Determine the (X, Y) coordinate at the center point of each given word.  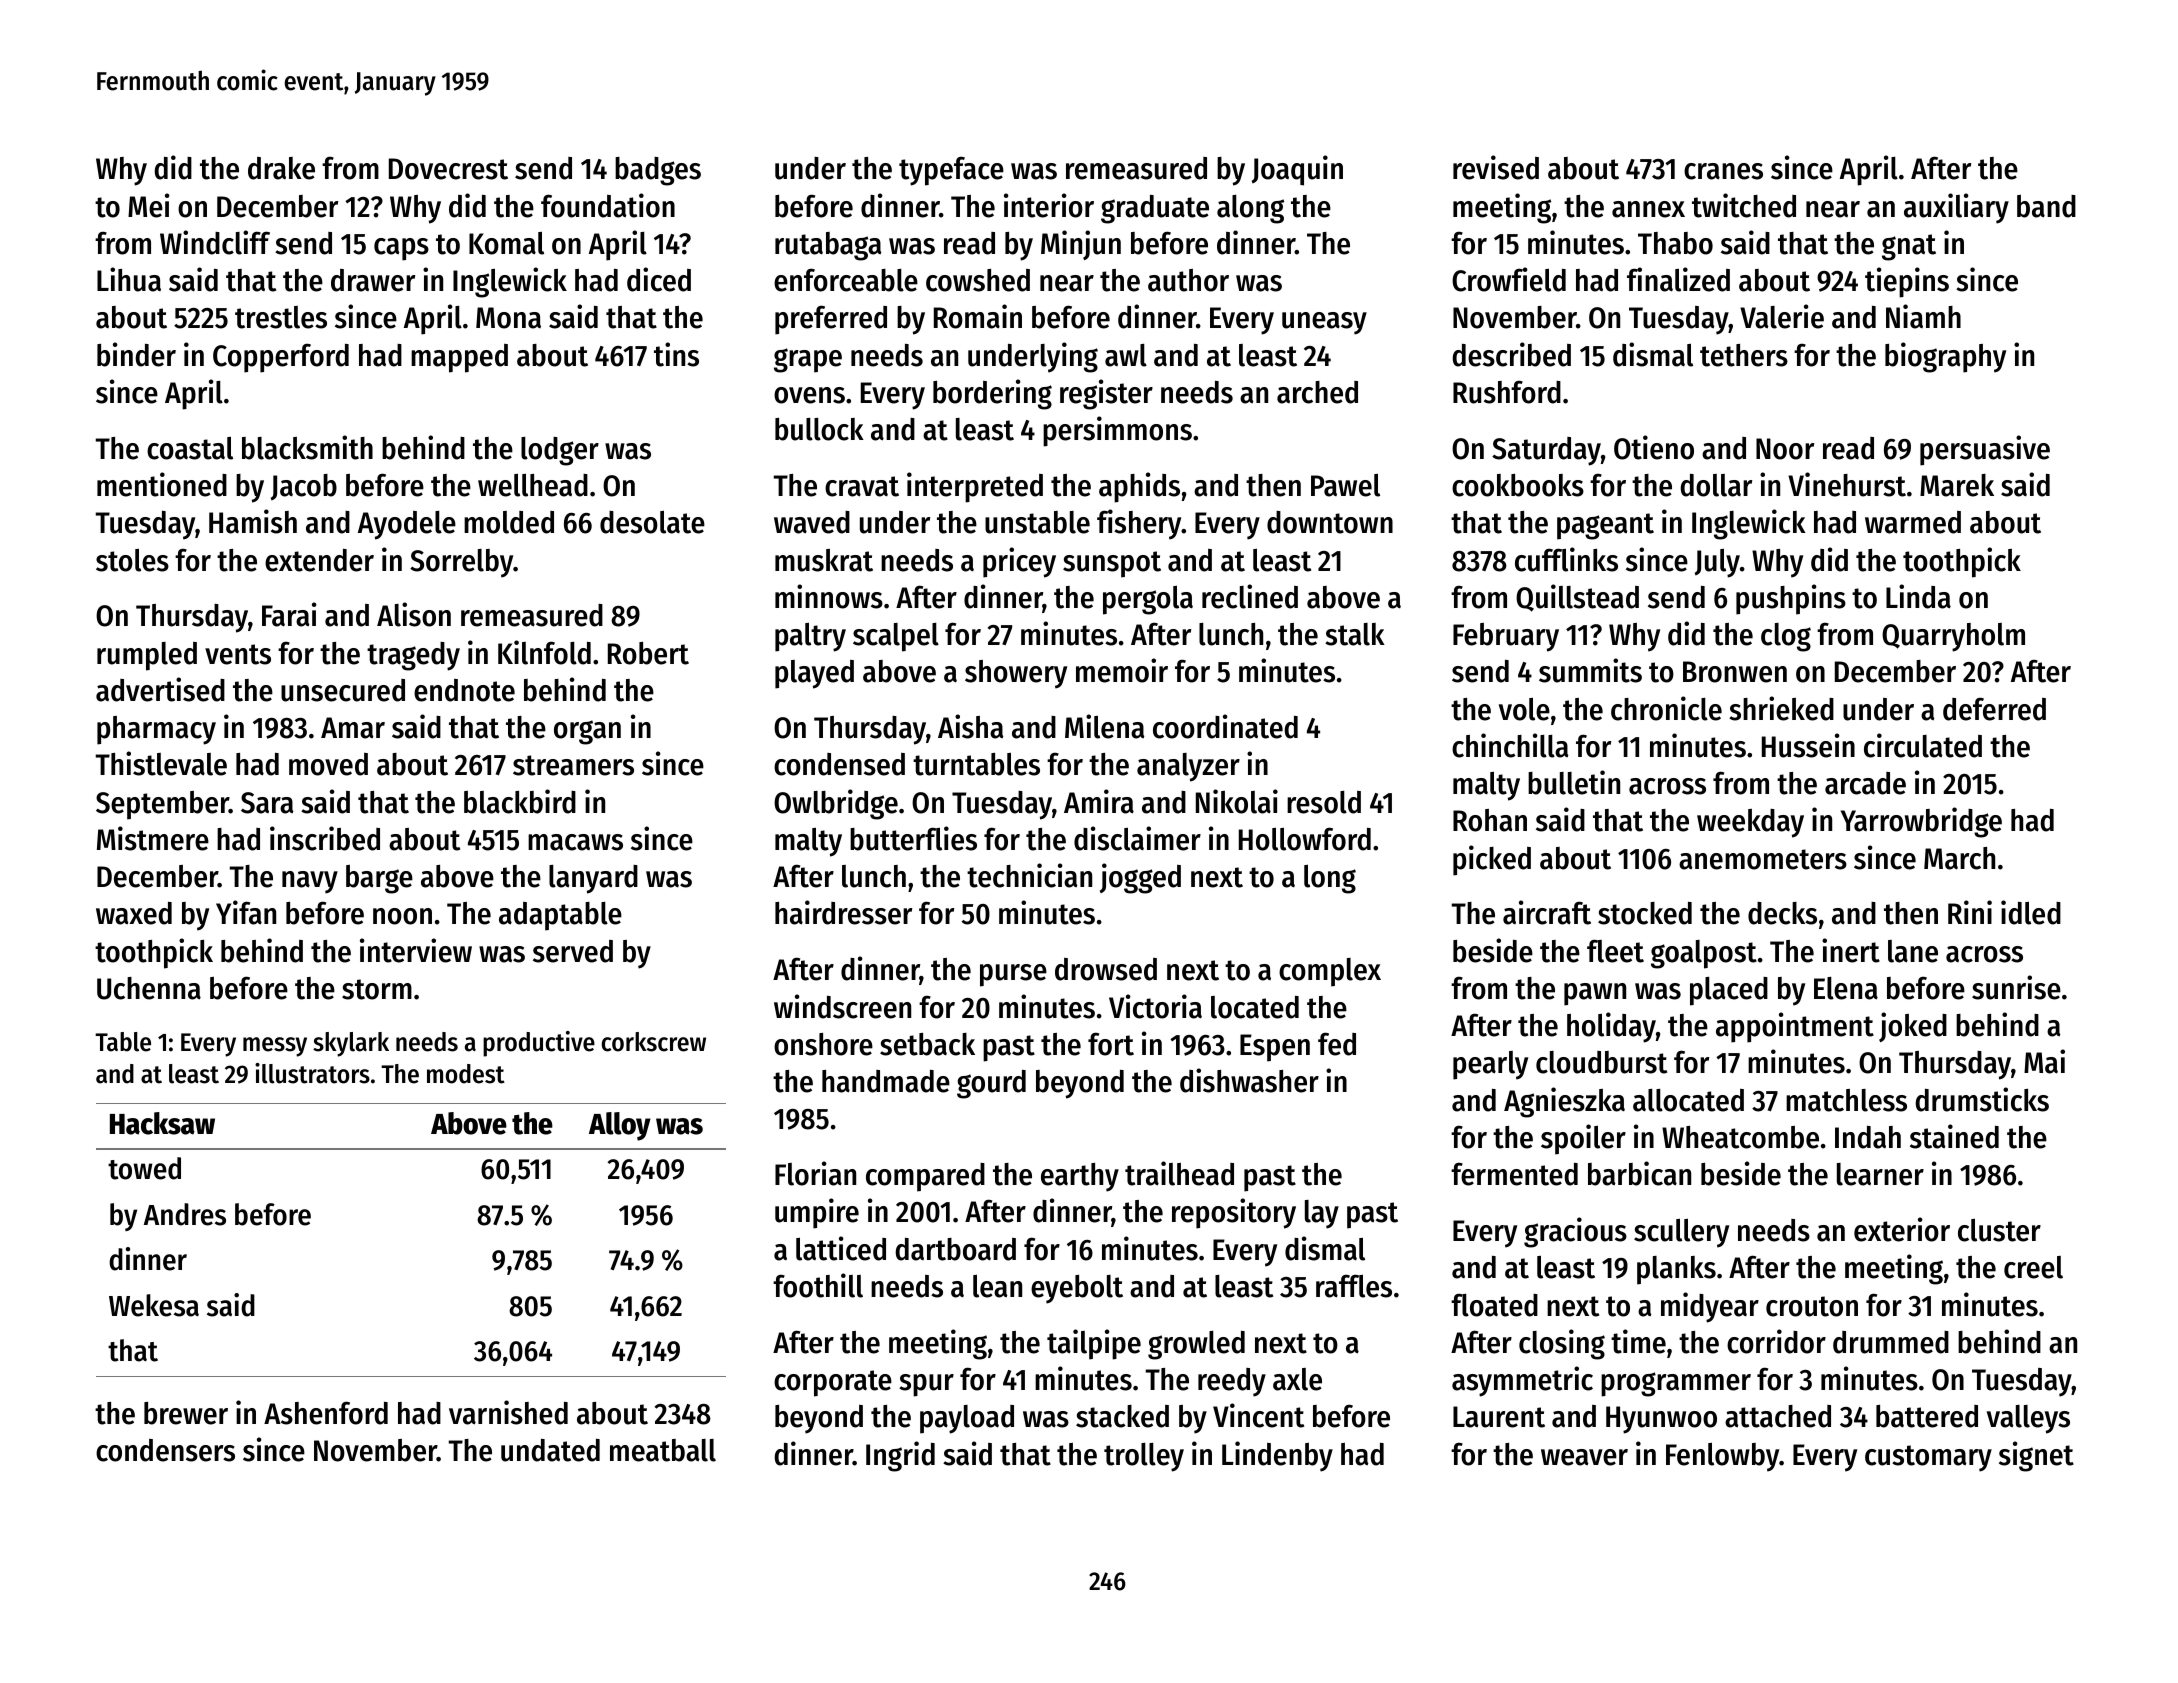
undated (550, 1450)
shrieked (1781, 708)
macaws (575, 842)
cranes (1723, 171)
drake (281, 168)
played (814, 674)
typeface (951, 171)
